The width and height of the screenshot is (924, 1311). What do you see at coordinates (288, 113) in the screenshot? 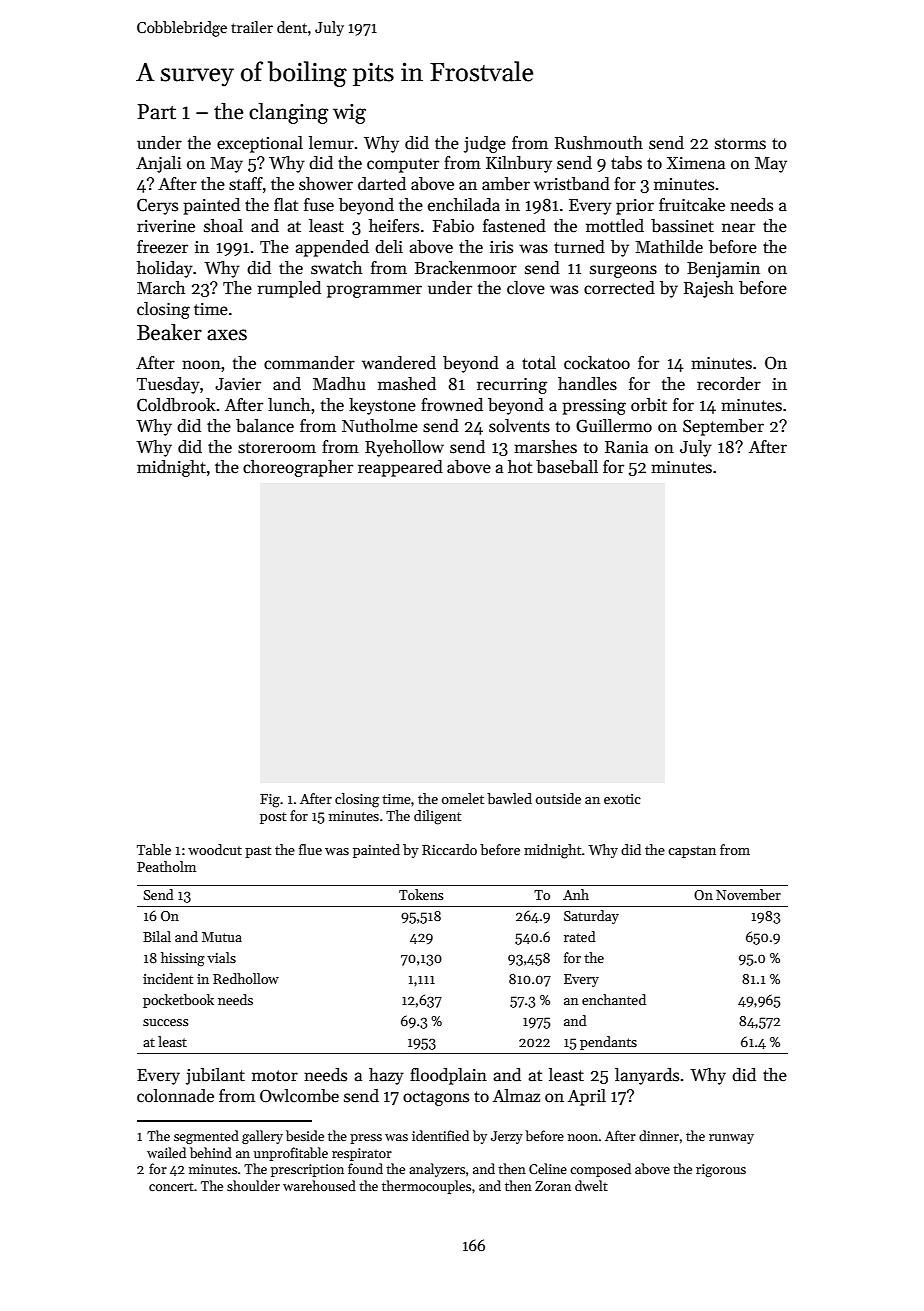
I see `clanging` at bounding box center [288, 113].
